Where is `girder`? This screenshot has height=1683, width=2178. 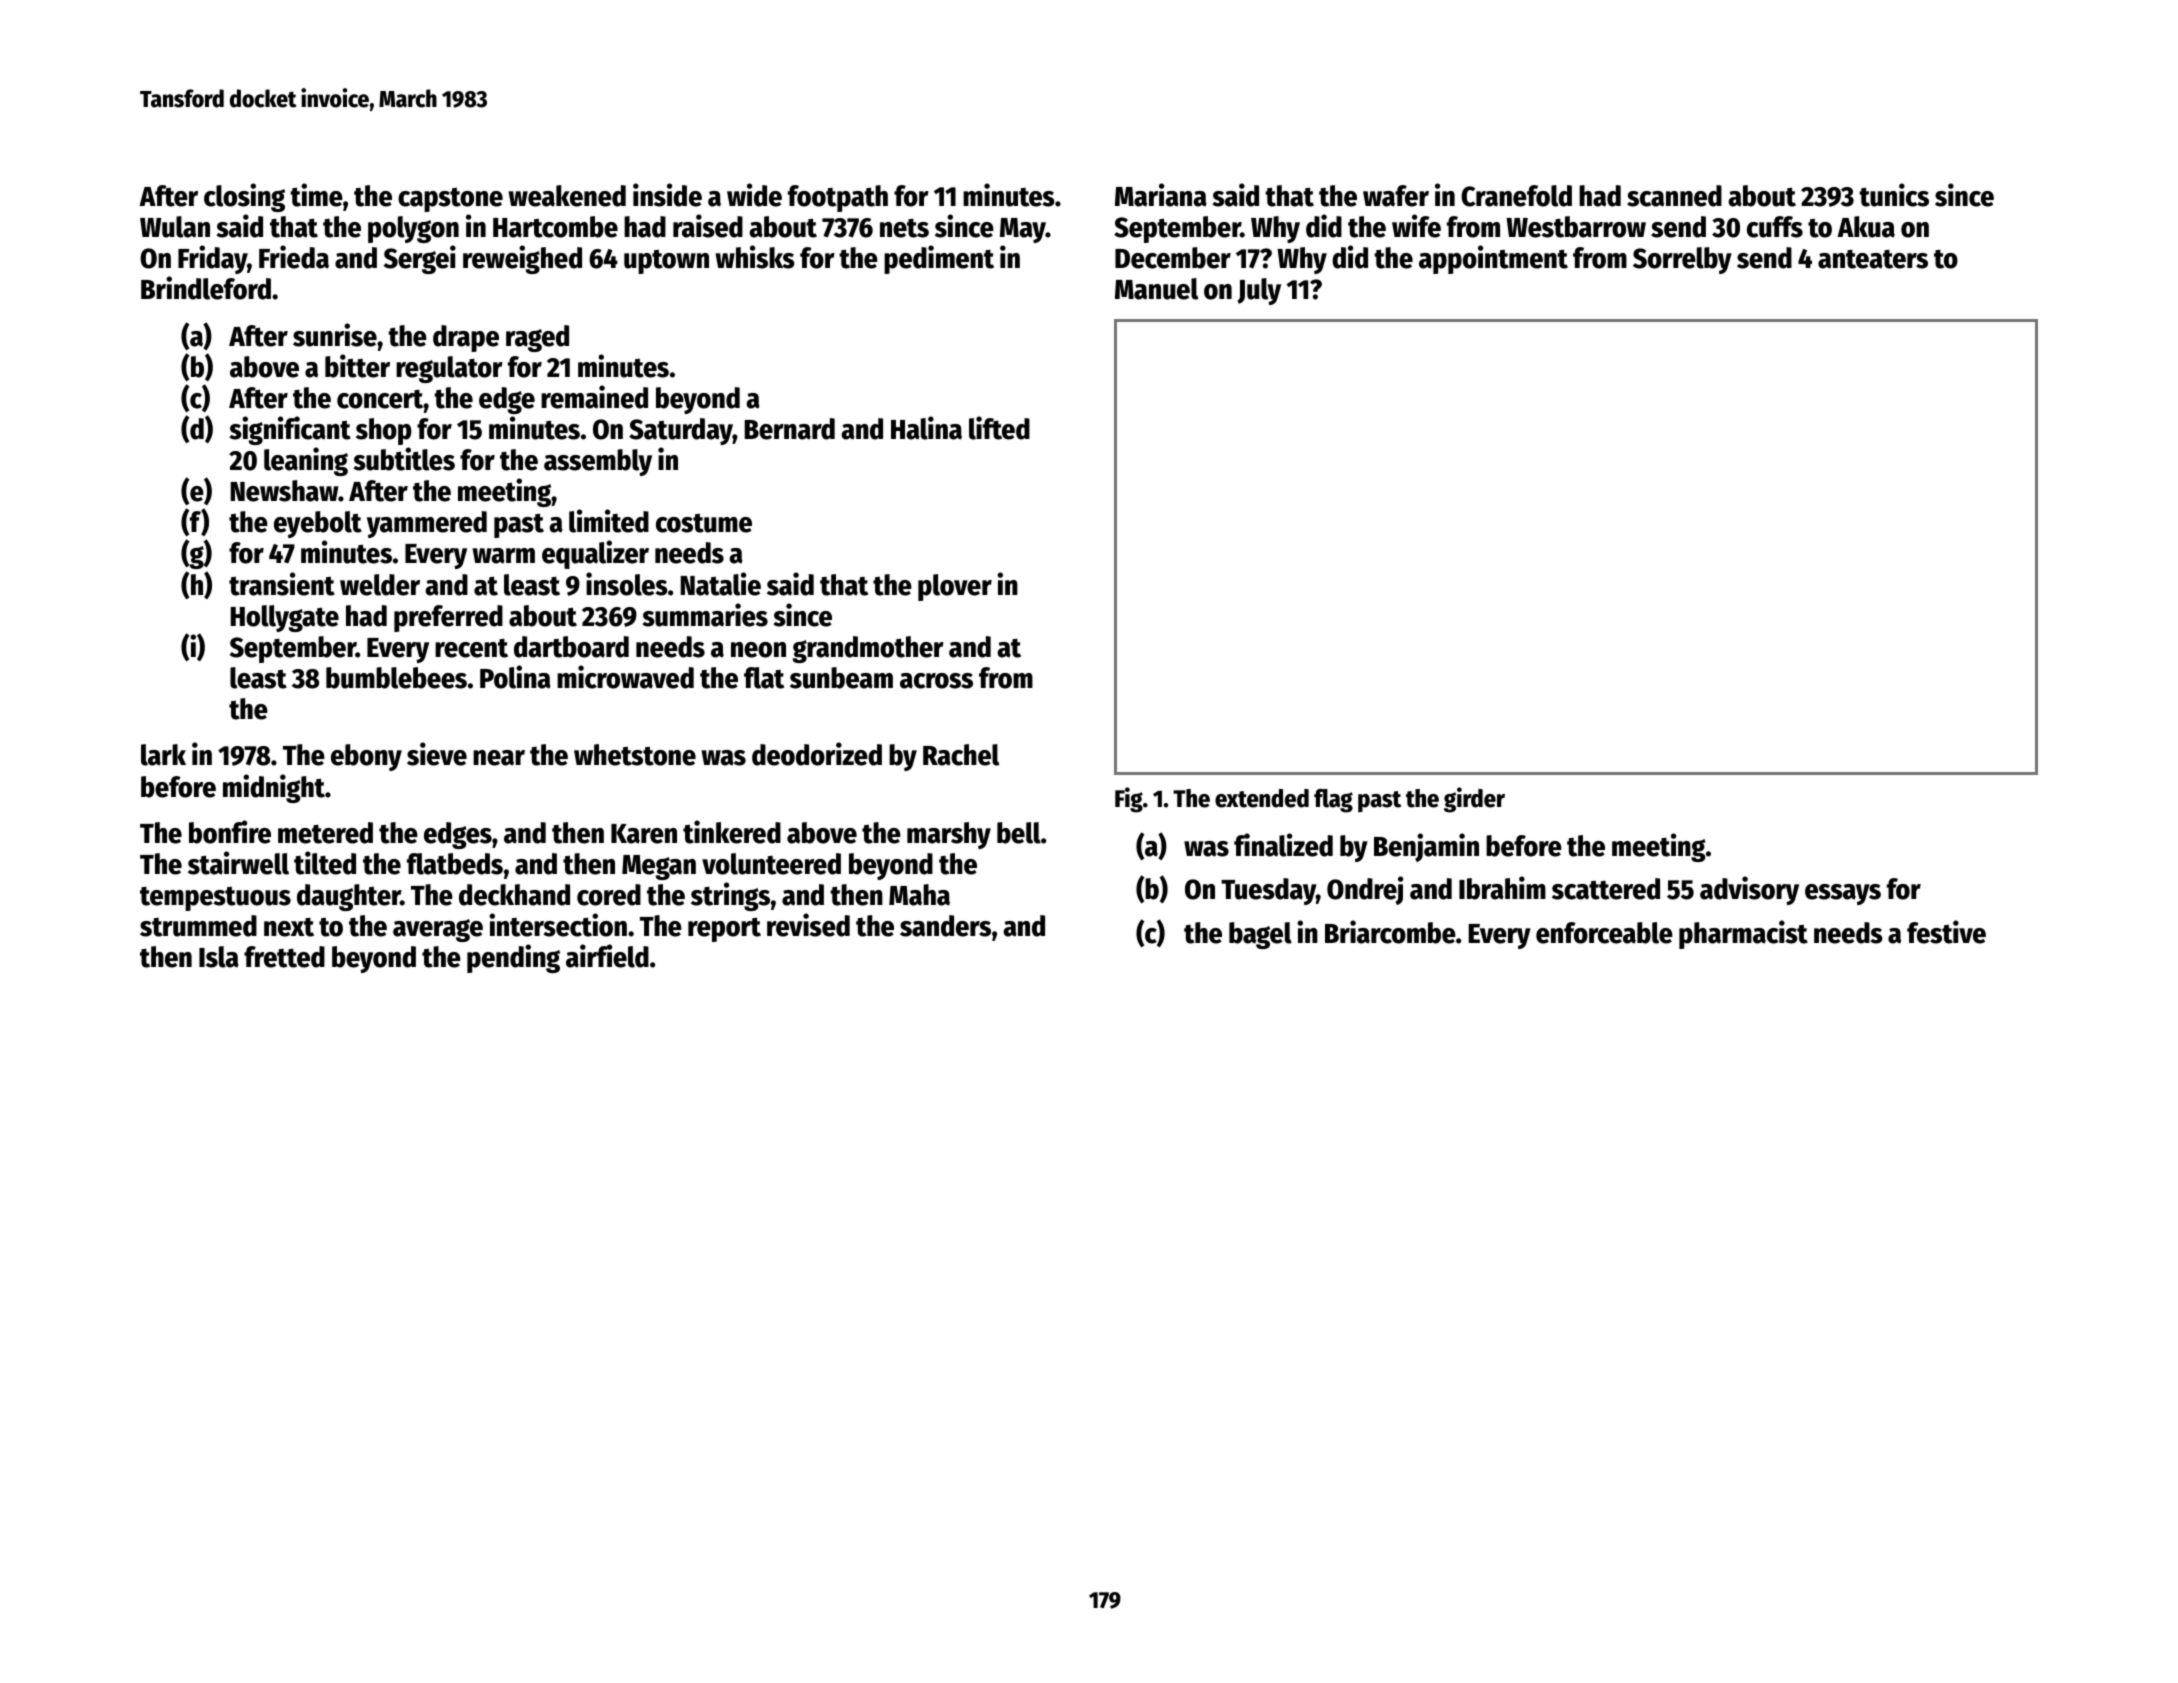
girder is located at coordinates (1474, 800).
